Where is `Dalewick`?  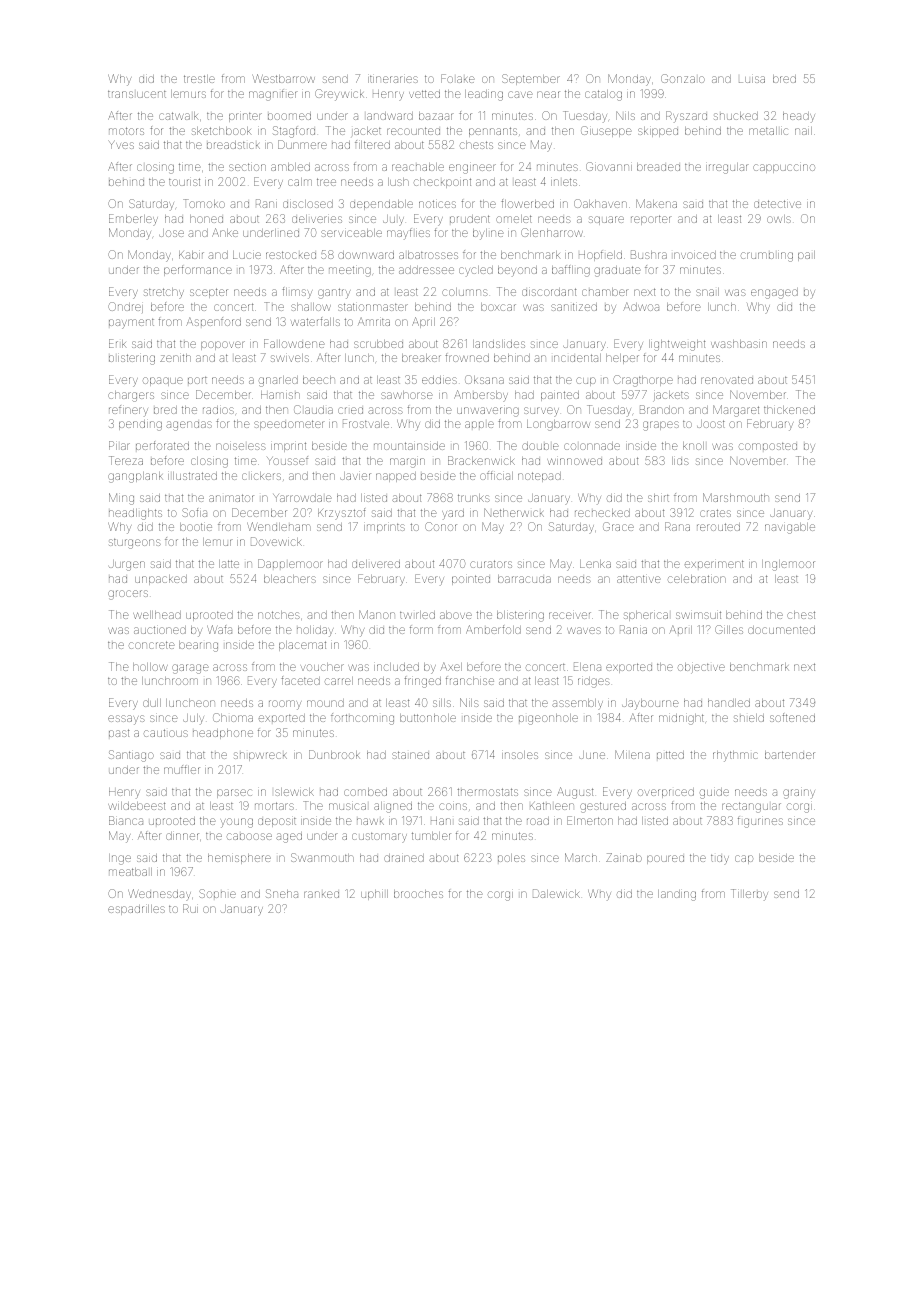
Dalewick is located at coordinates (556, 893).
